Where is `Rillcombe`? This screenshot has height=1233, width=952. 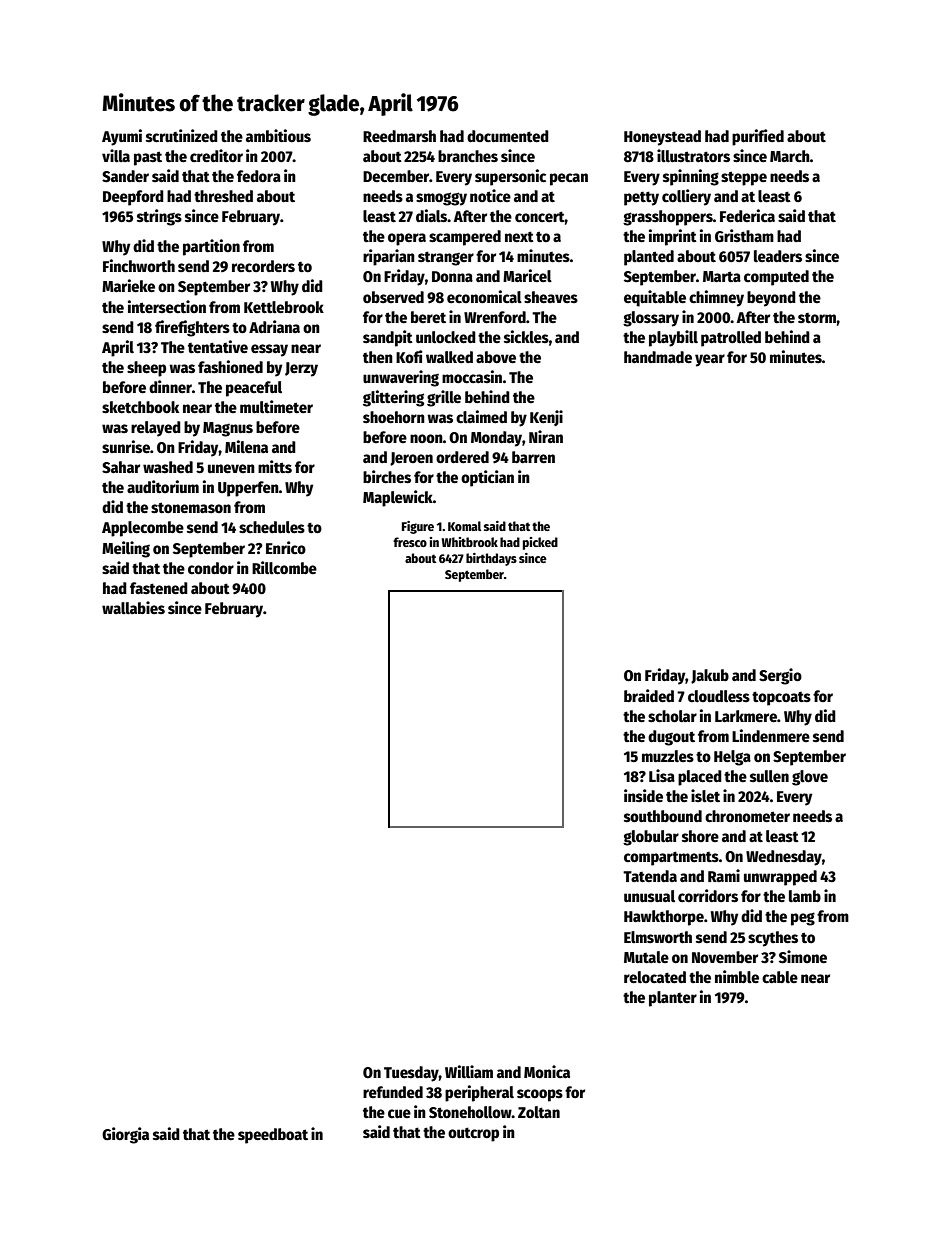
Rillcombe is located at coordinates (284, 568).
